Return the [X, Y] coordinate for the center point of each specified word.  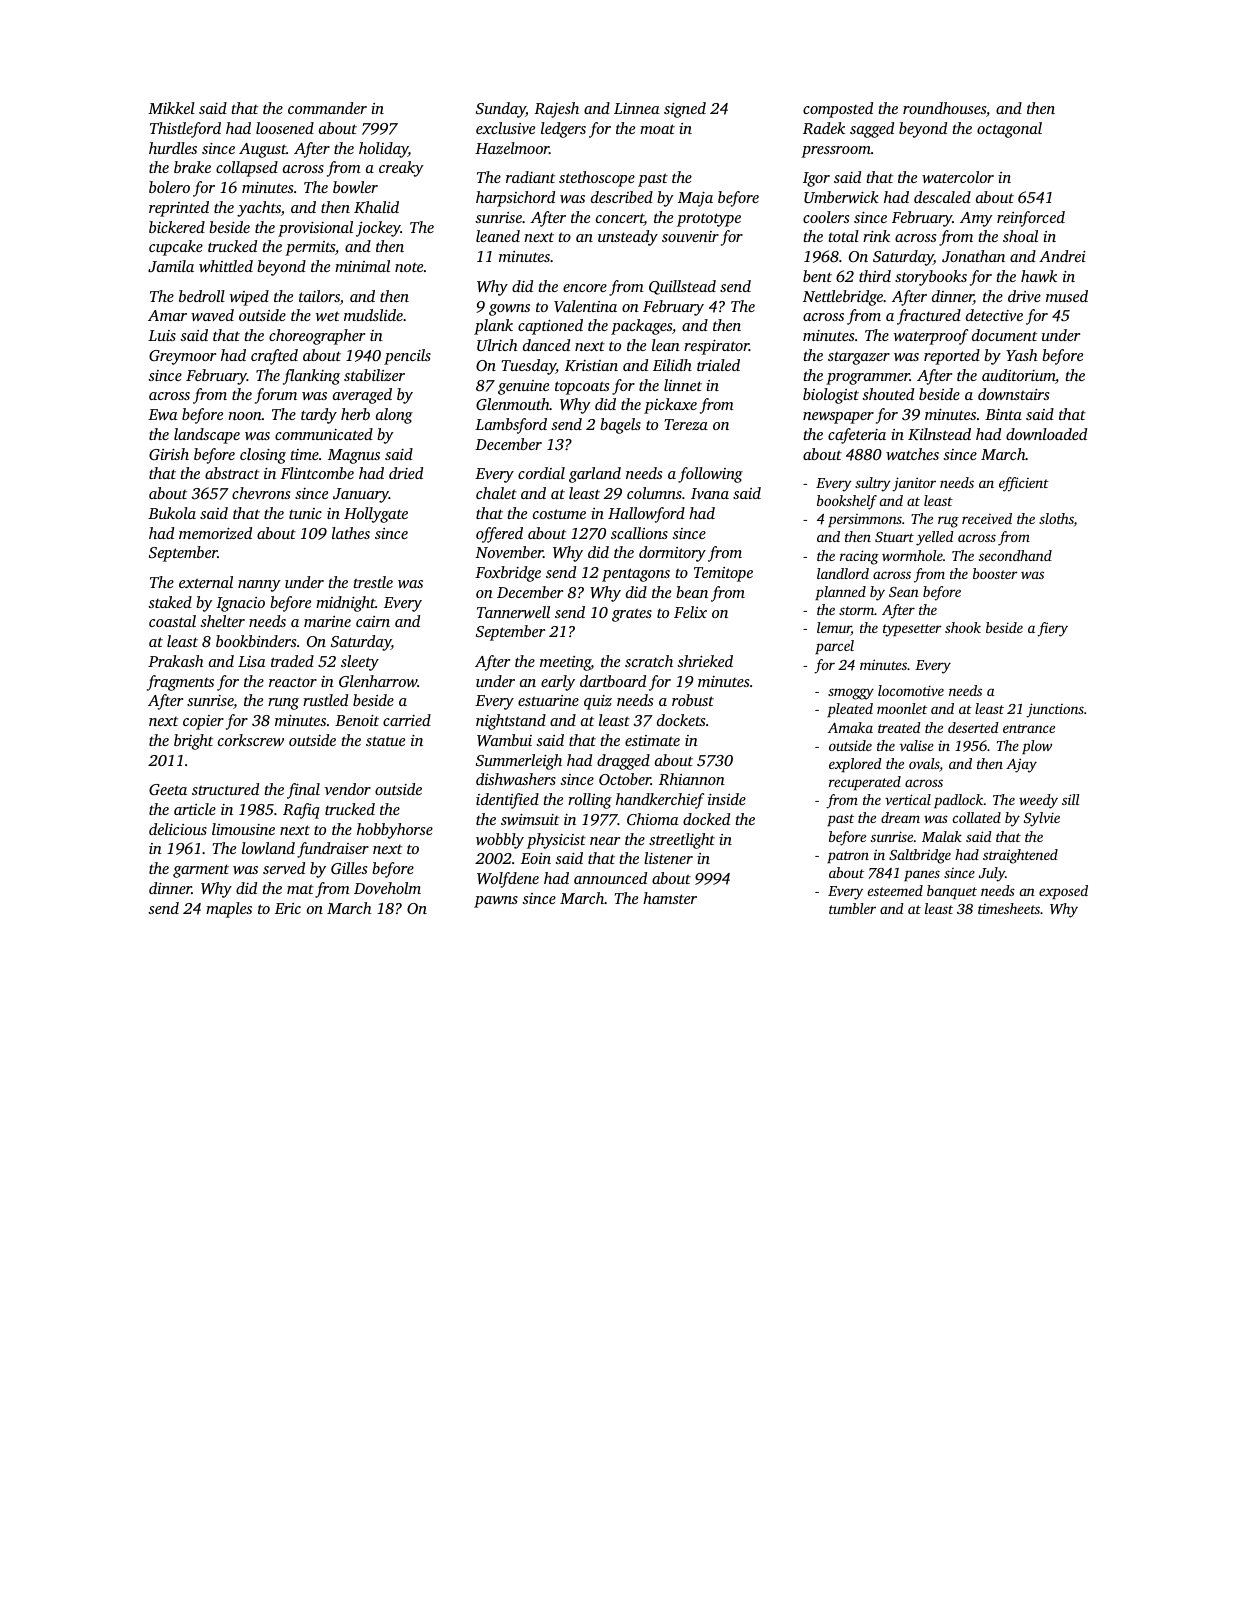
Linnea [636, 108]
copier [203, 722]
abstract [232, 473]
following [710, 475]
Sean [904, 592]
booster [995, 573]
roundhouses [944, 108]
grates [632, 615]
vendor [348, 789]
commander [327, 108]
